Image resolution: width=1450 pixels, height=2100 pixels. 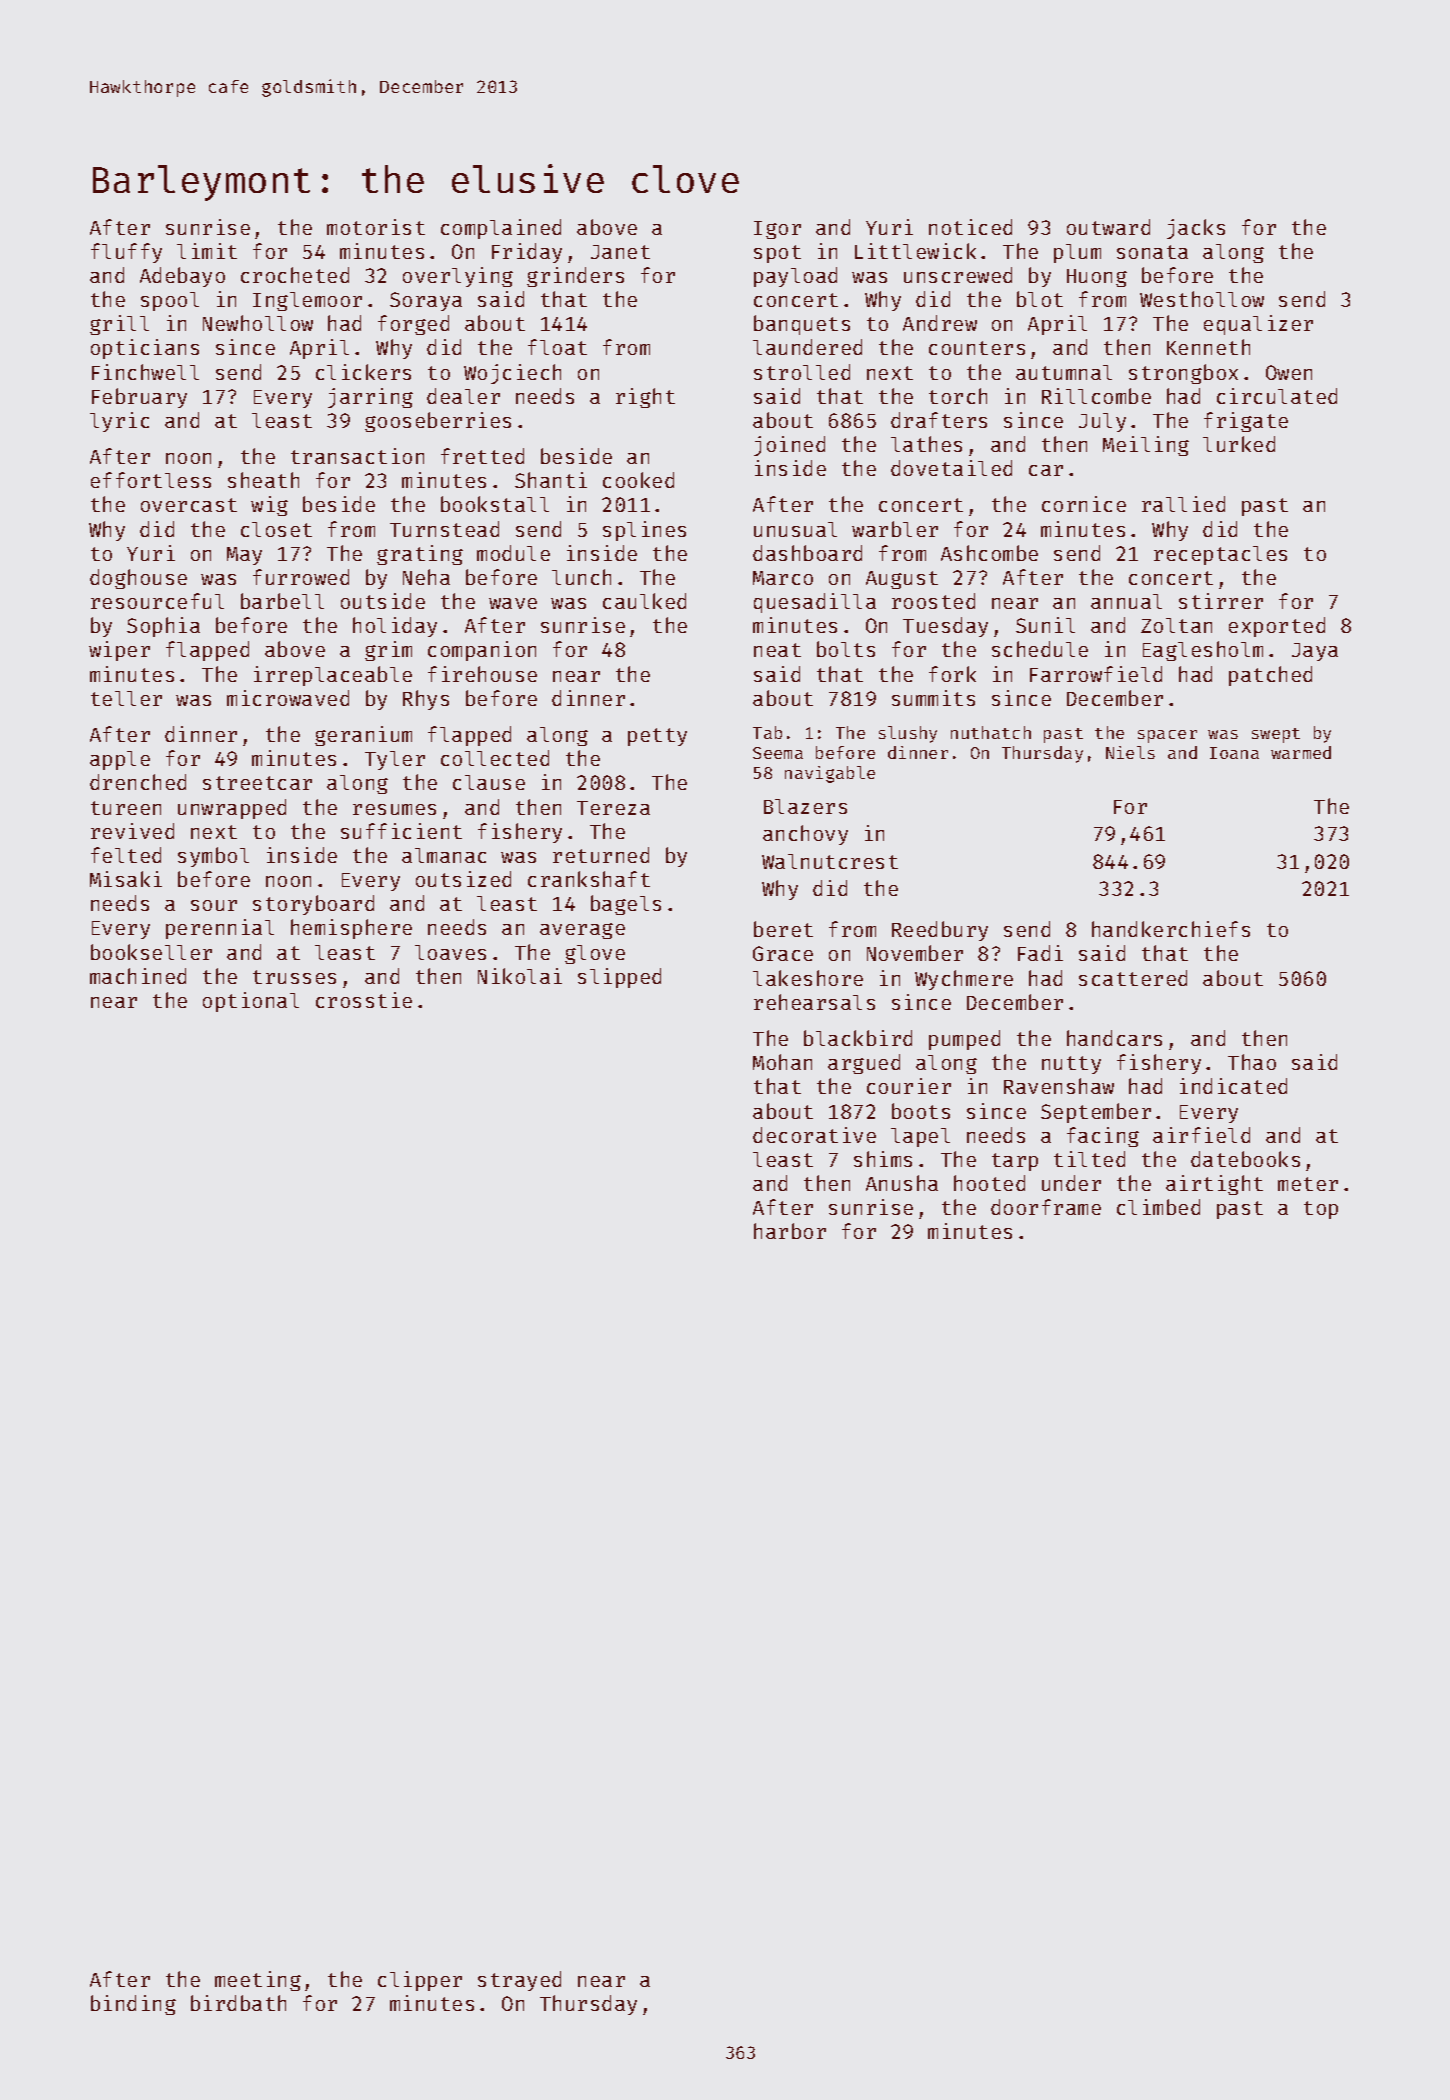 I want to click on clipper, so click(x=420, y=1981).
